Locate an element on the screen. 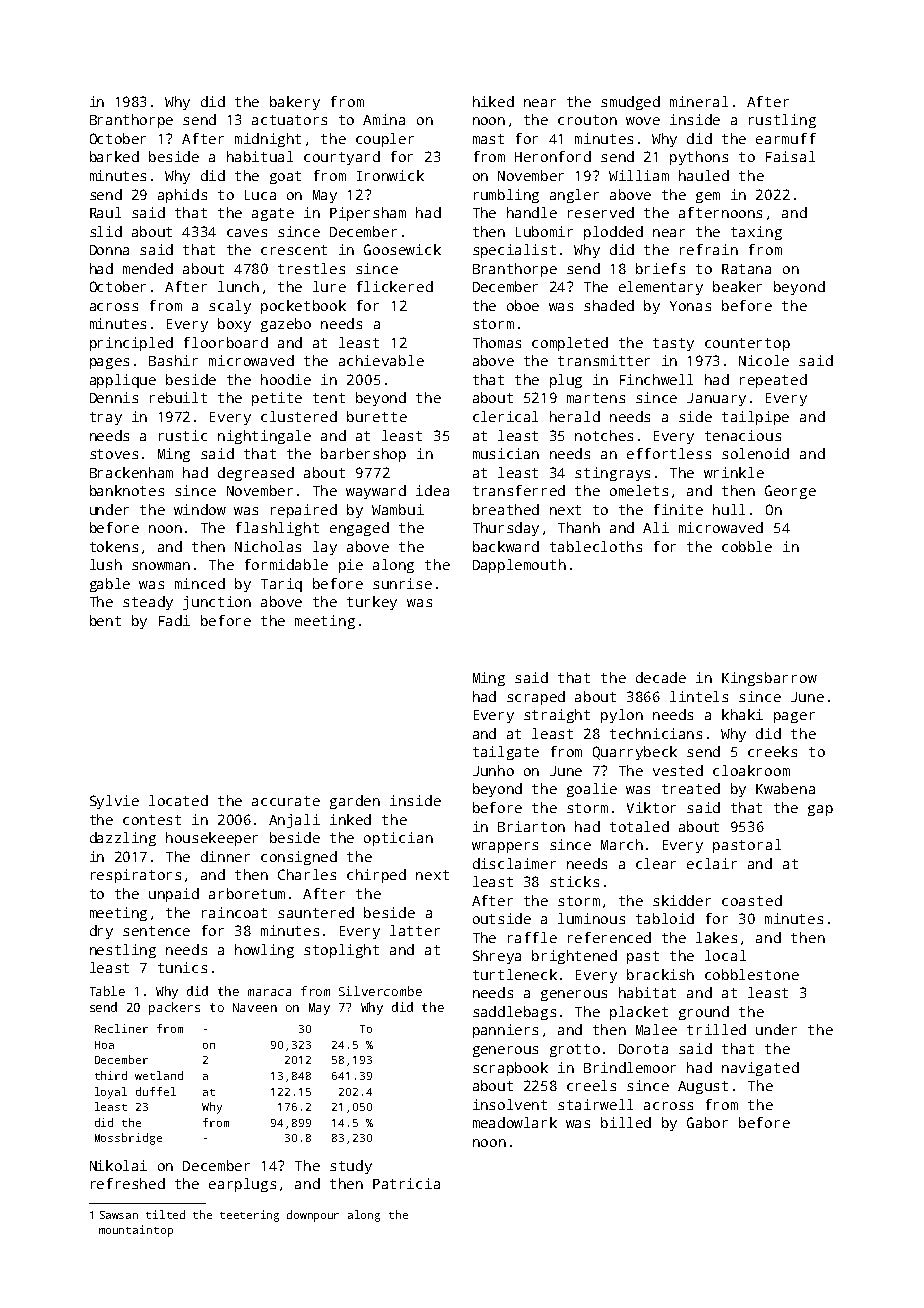  barked is located at coordinates (114, 156).
